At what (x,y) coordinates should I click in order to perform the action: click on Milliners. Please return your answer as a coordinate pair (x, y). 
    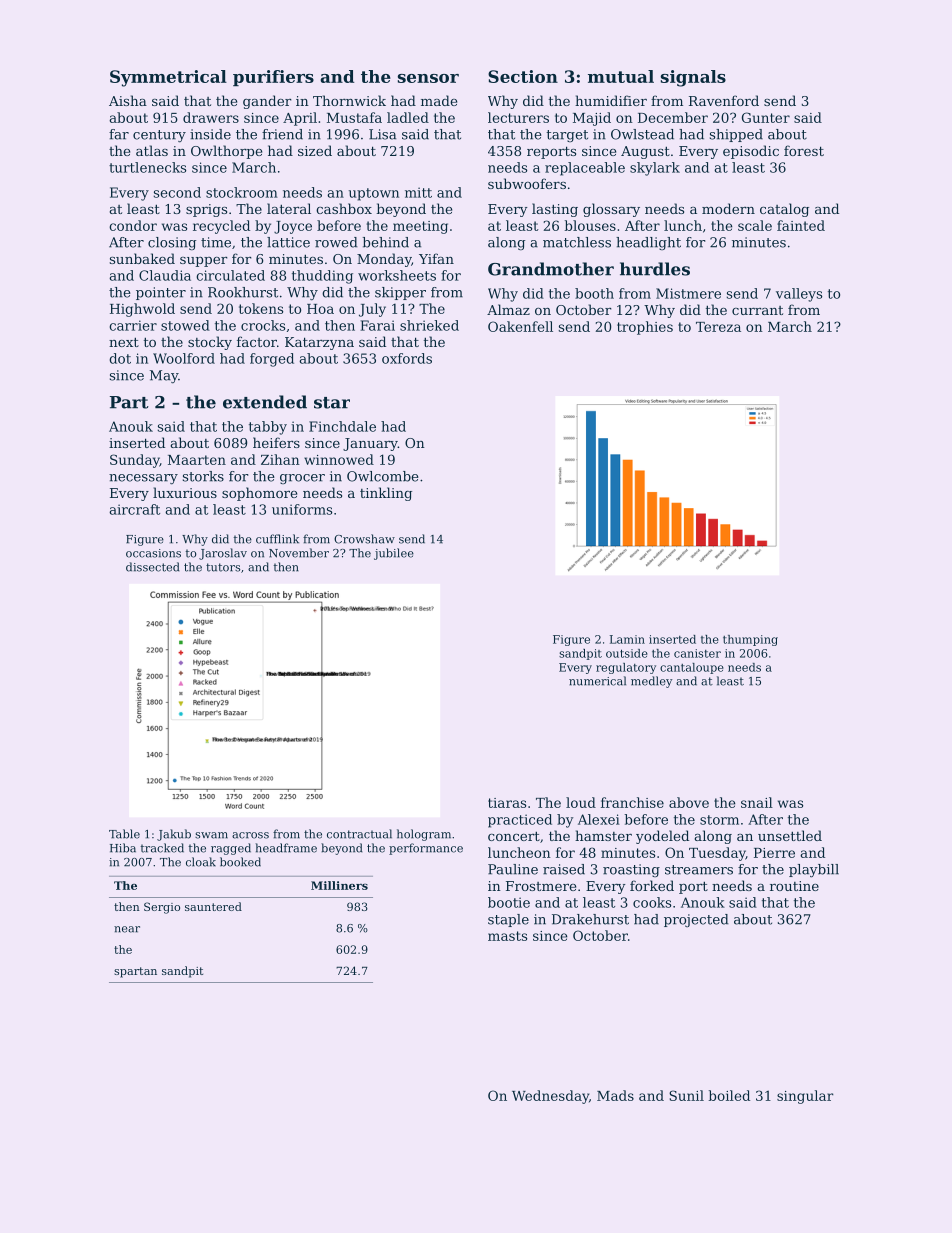
    Looking at the image, I should click on (339, 885).
